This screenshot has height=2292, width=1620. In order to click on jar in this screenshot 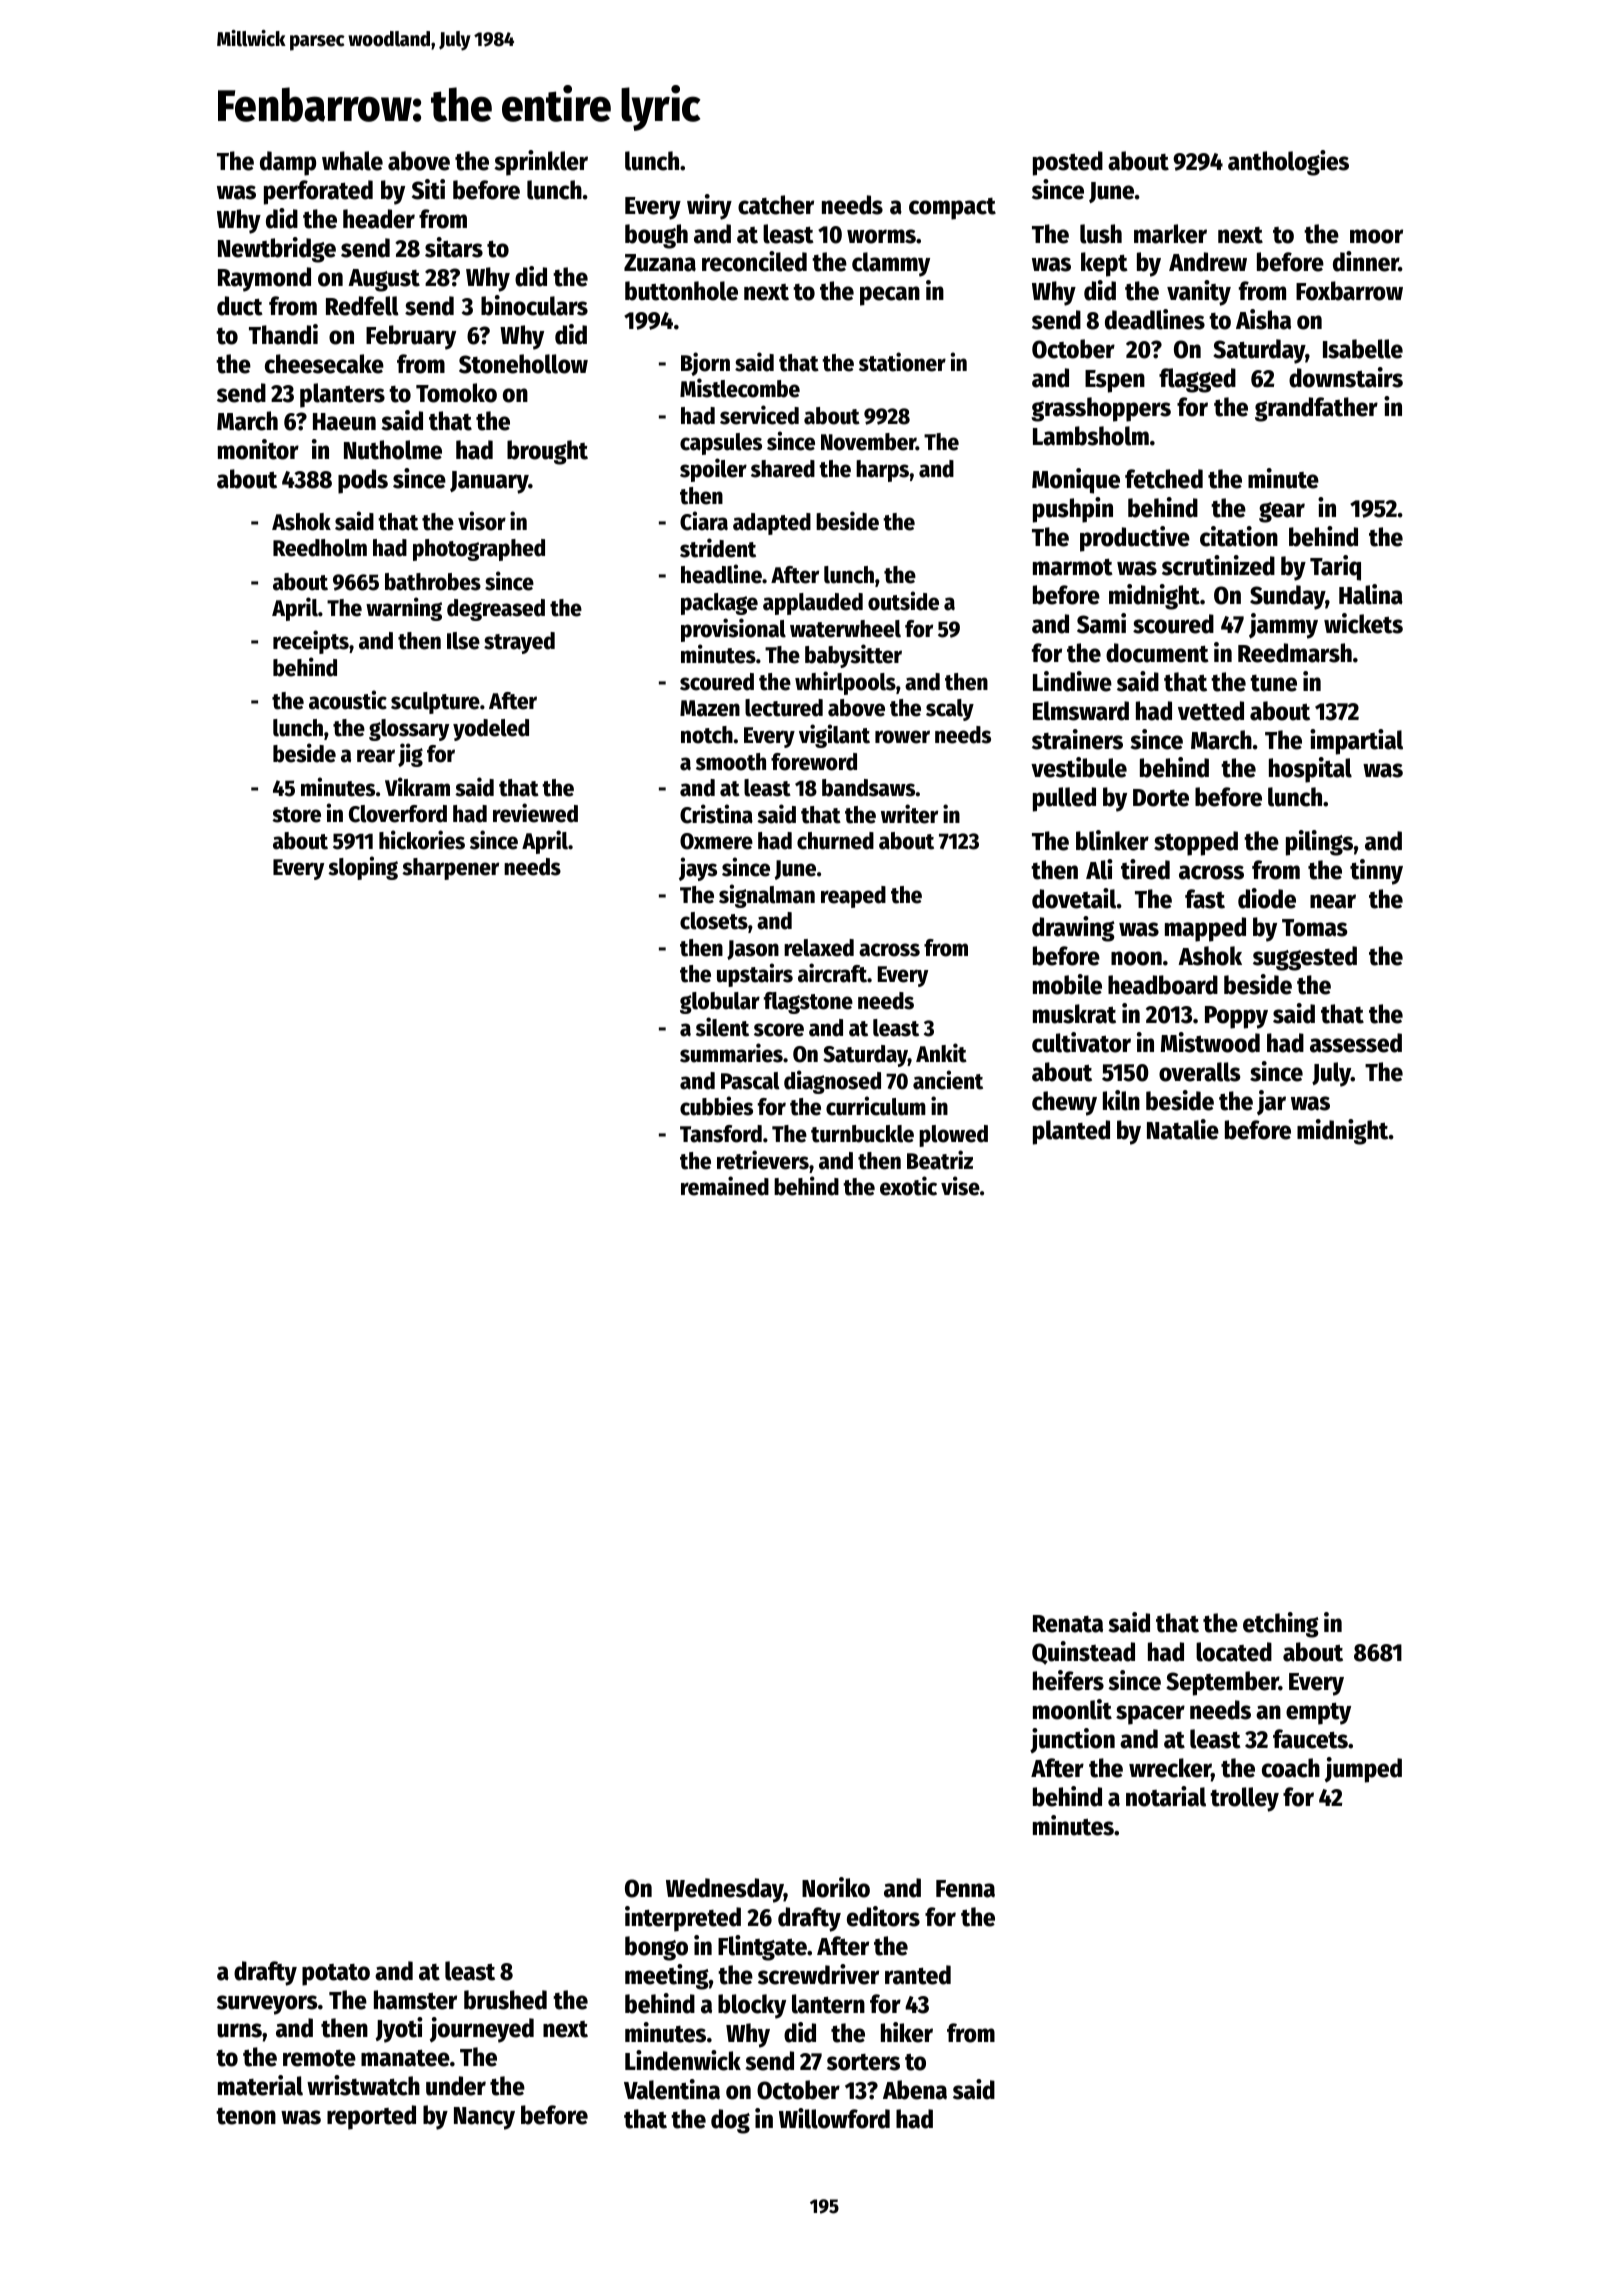, I will do `click(1271, 1103)`.
